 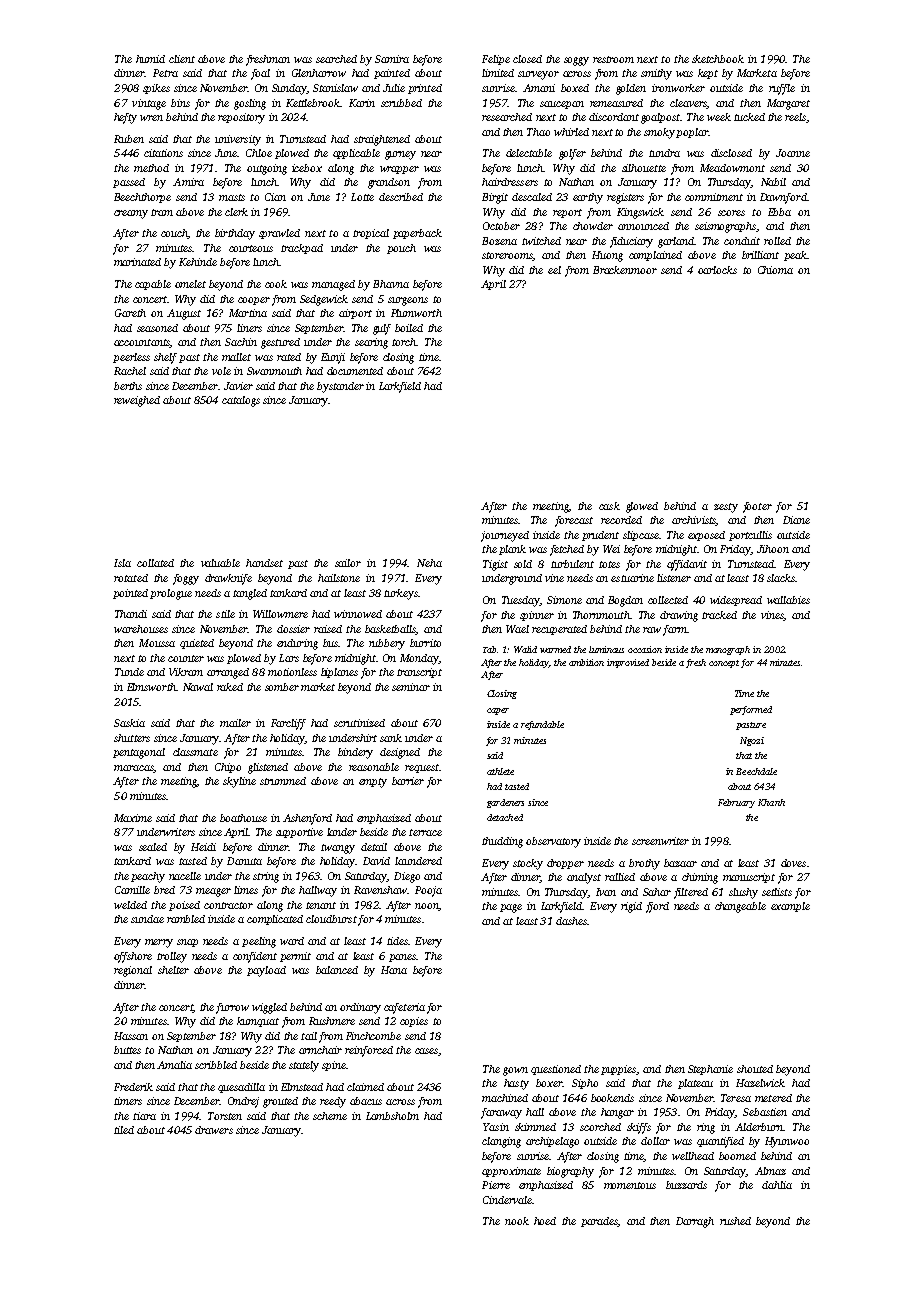 What do you see at coordinates (150, 59) in the screenshot?
I see `humid` at bounding box center [150, 59].
